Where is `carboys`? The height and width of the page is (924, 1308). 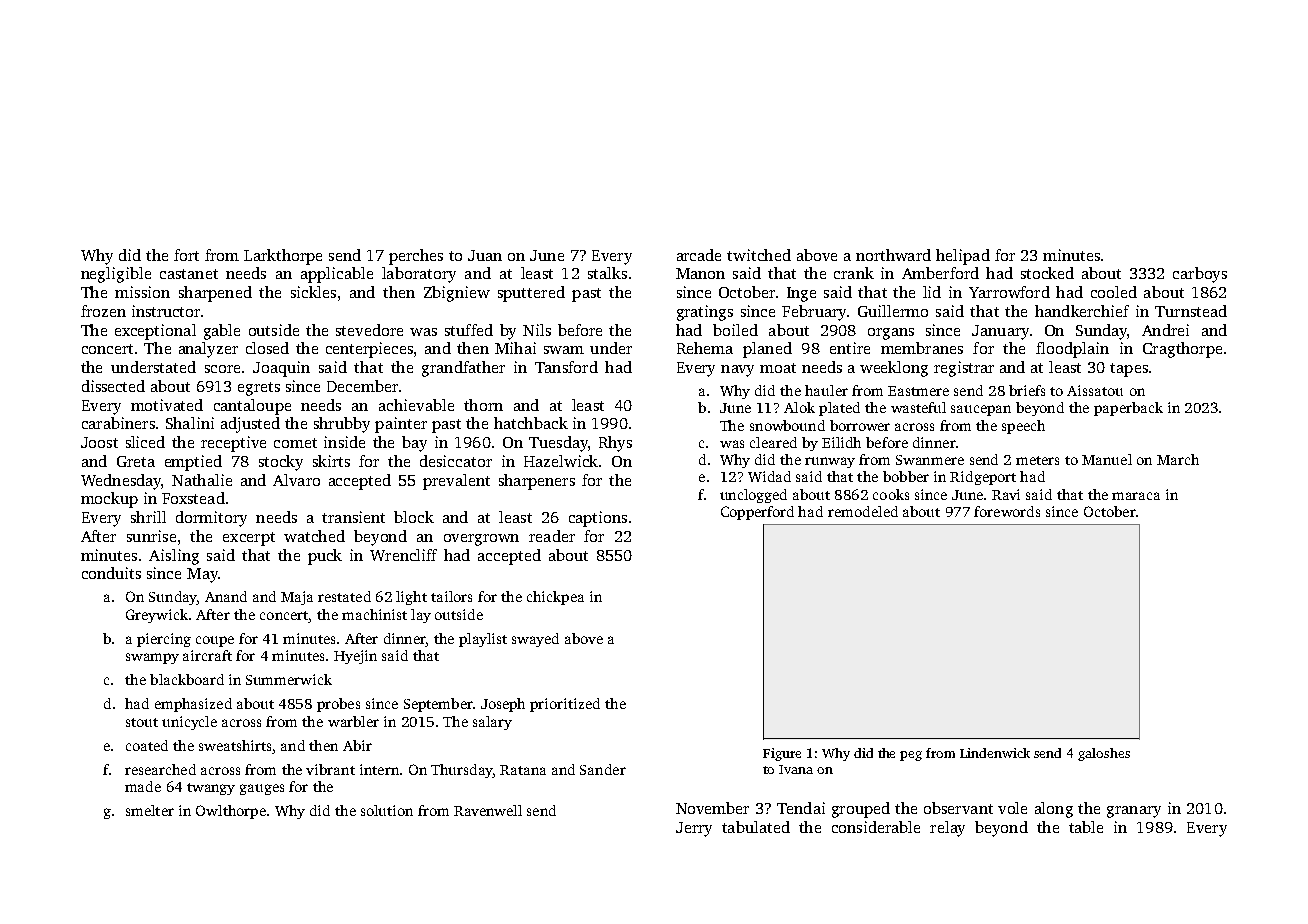
carboys is located at coordinates (1200, 275).
